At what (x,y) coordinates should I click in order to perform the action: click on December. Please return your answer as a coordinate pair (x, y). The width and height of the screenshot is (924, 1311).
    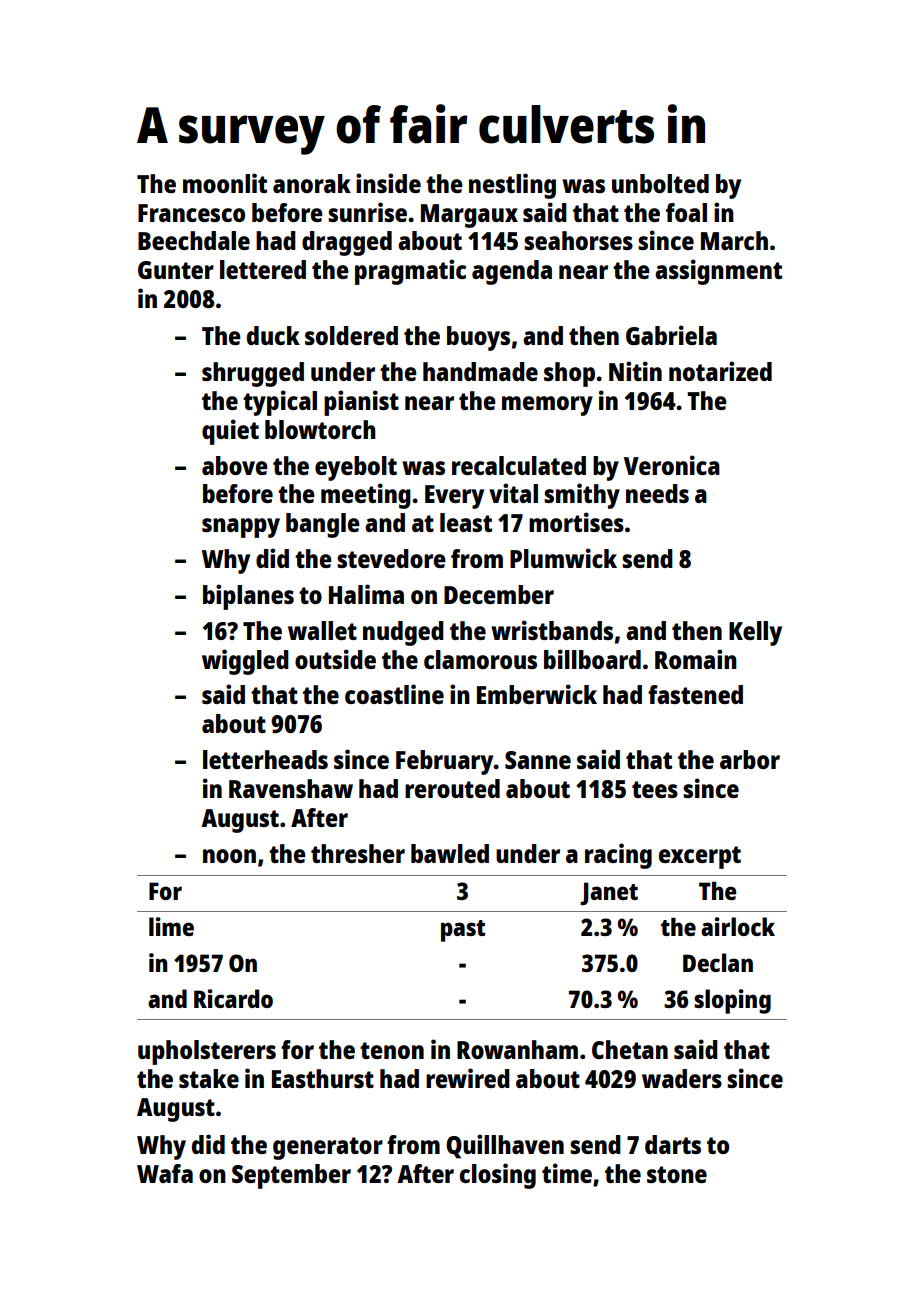
    Looking at the image, I should click on (499, 594).
